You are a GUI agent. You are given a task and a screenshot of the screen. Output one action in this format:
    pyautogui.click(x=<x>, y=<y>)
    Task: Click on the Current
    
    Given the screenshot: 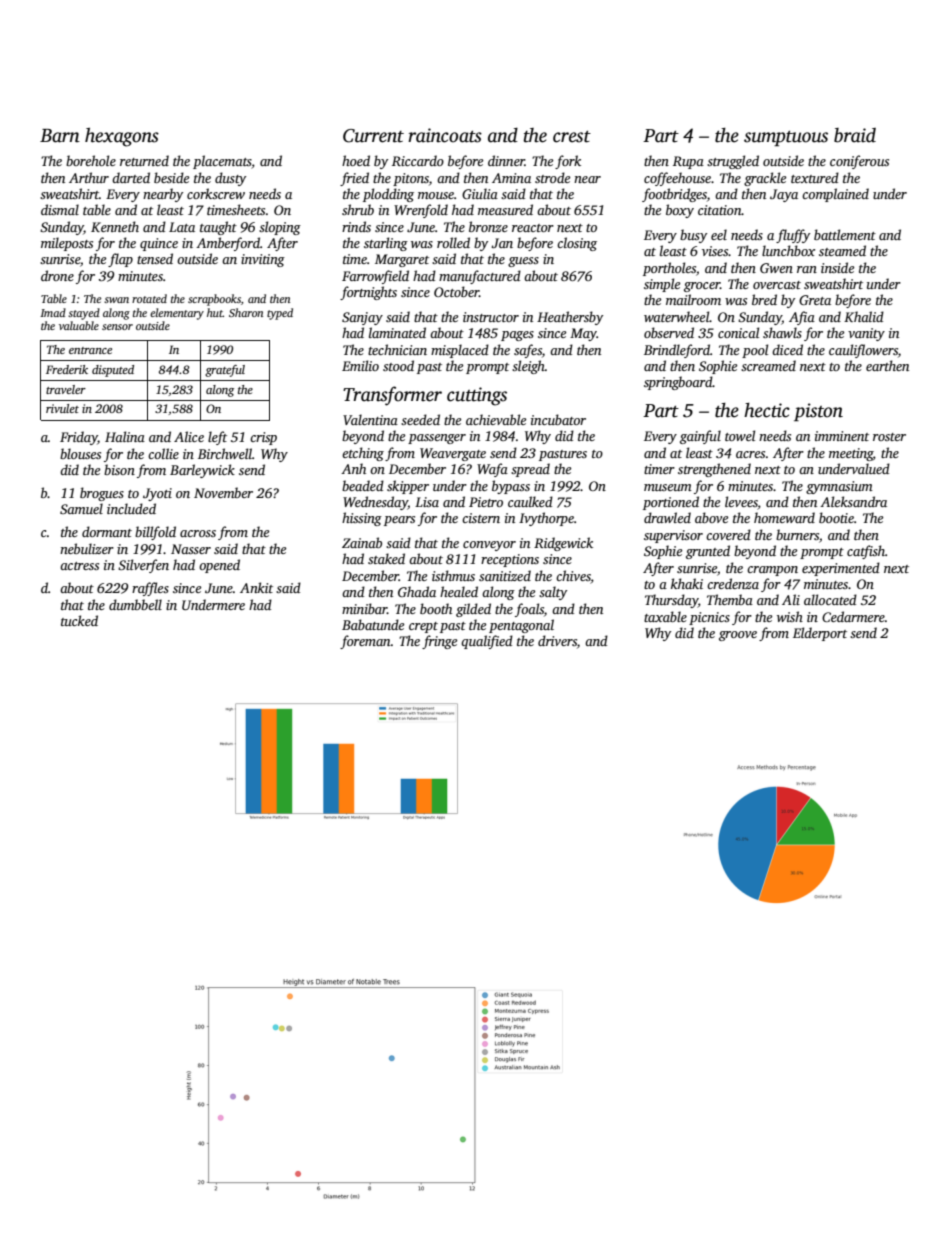 What is the action you would take?
    pyautogui.click(x=373, y=136)
